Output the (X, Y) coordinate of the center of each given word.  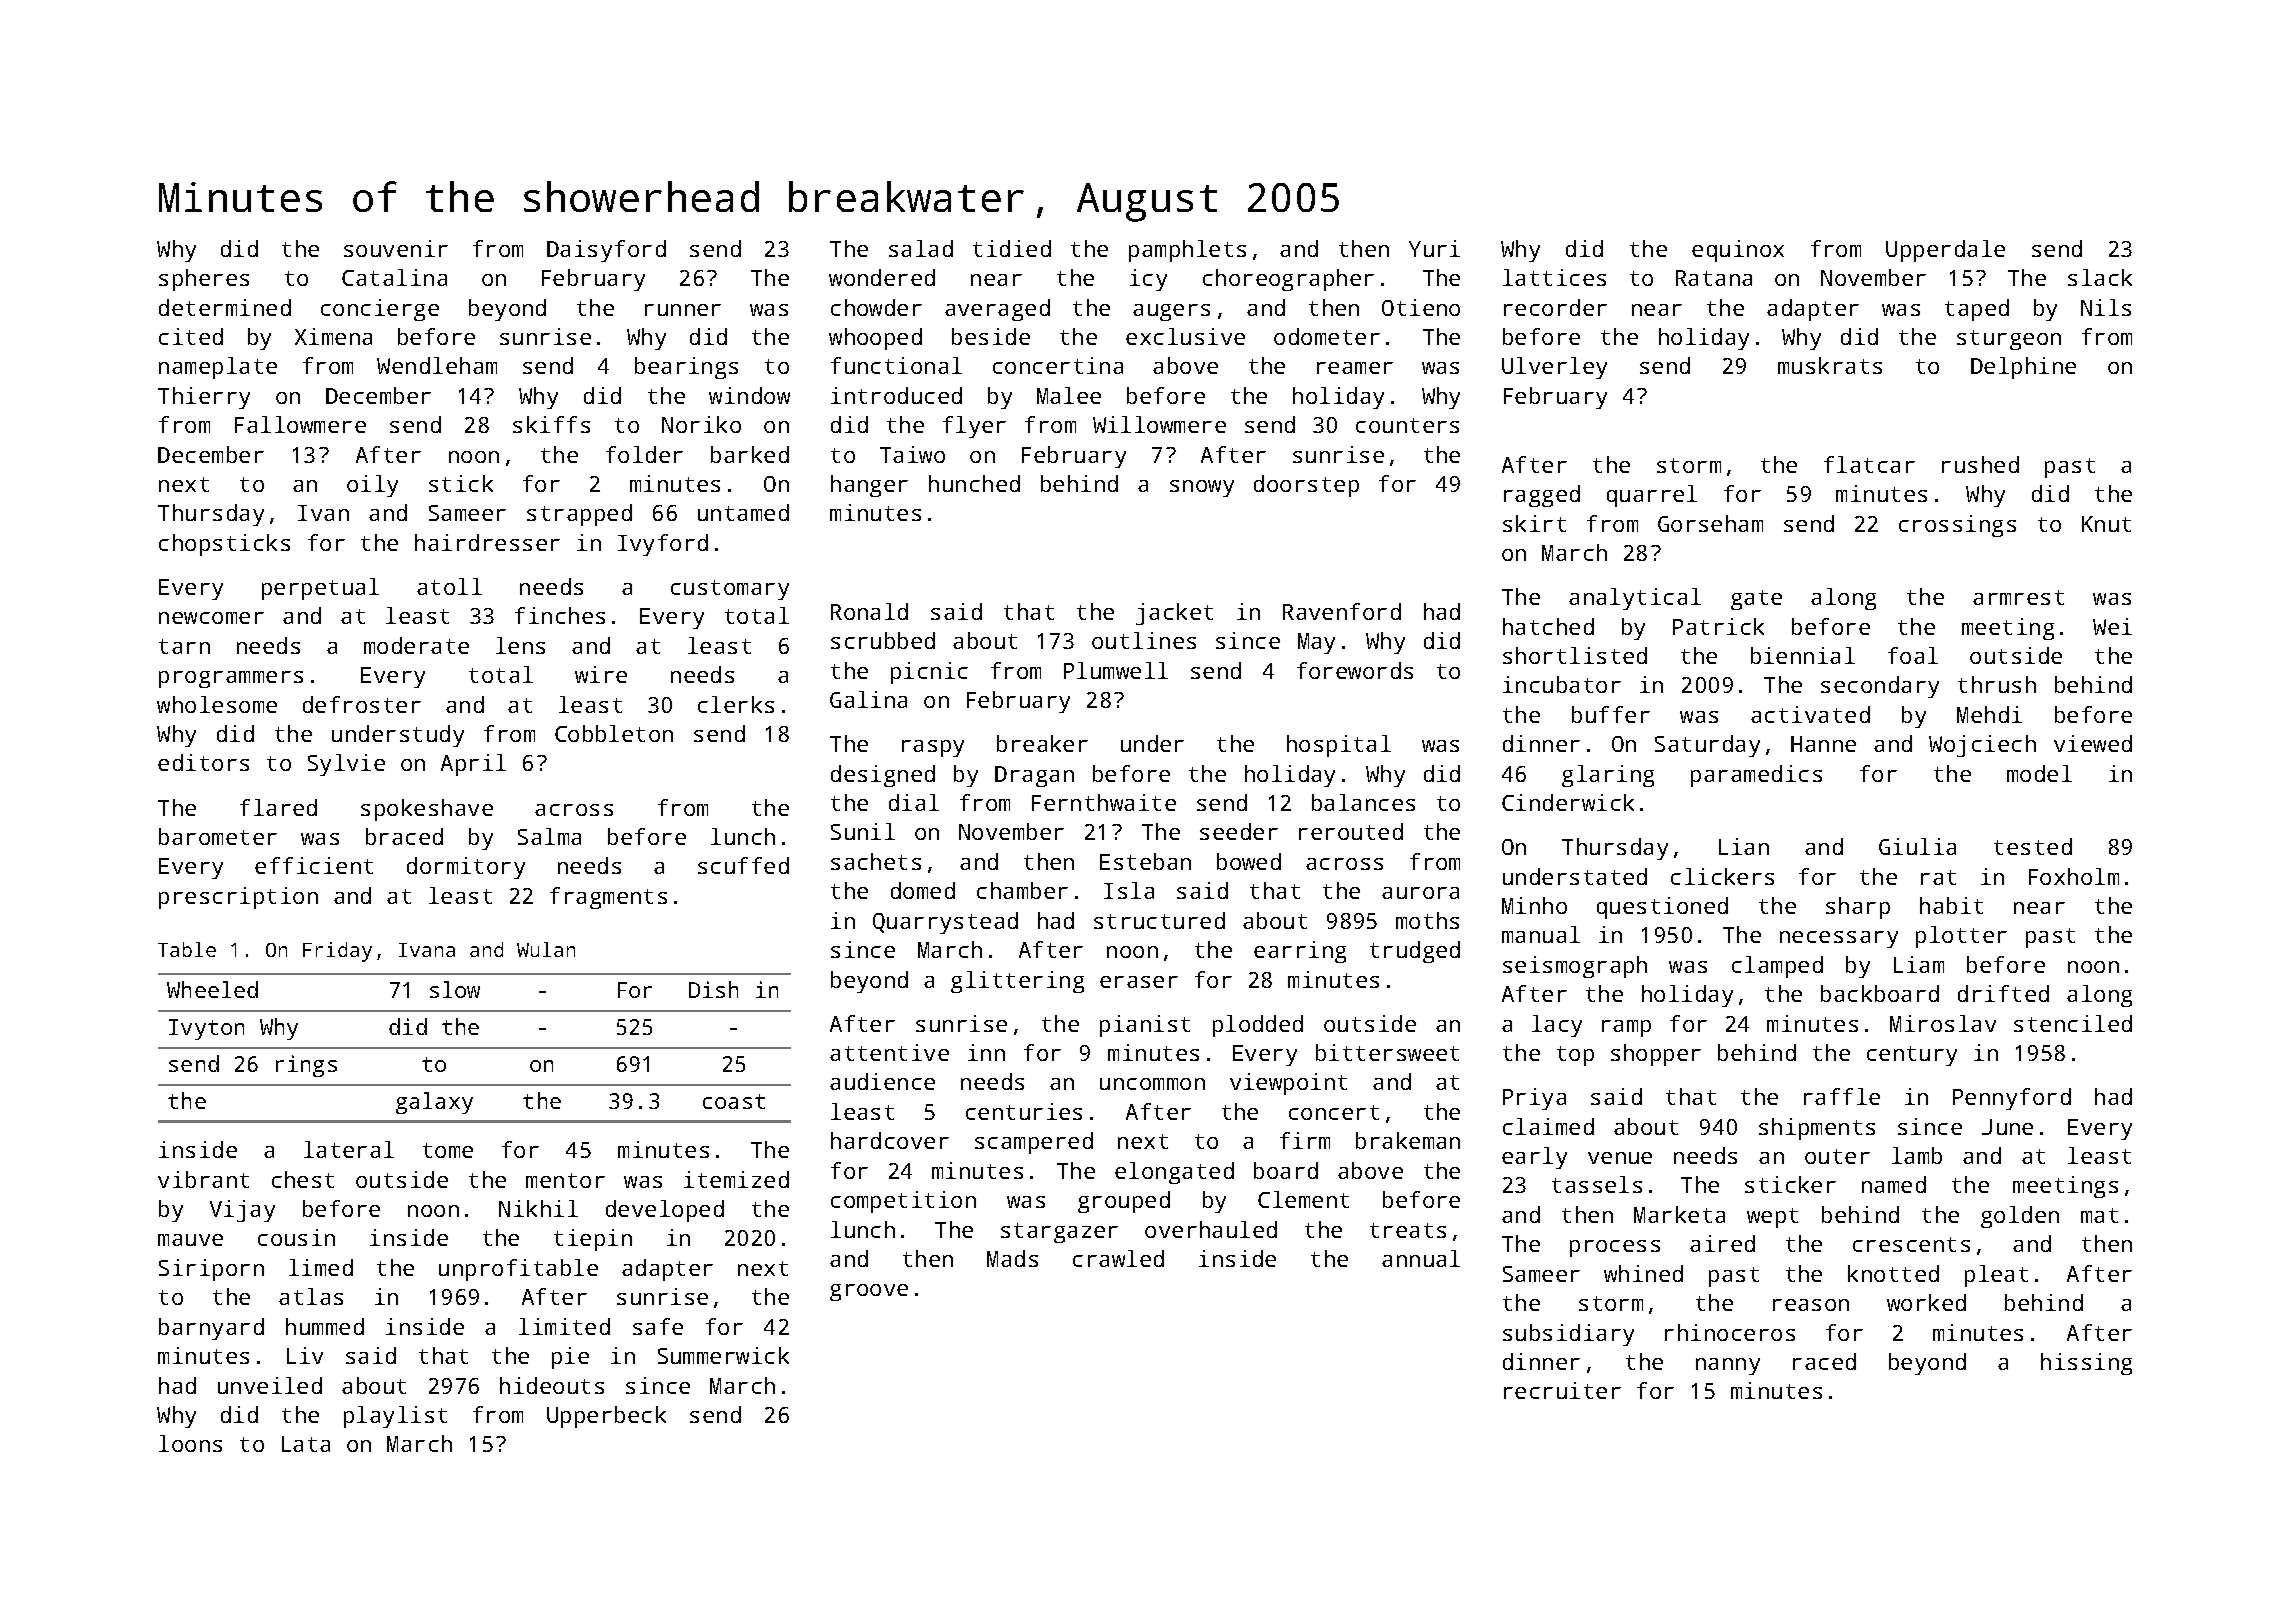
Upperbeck (606, 1417)
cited (191, 336)
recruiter (1562, 1390)
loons (190, 1443)
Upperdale (1945, 251)
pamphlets (1187, 251)
